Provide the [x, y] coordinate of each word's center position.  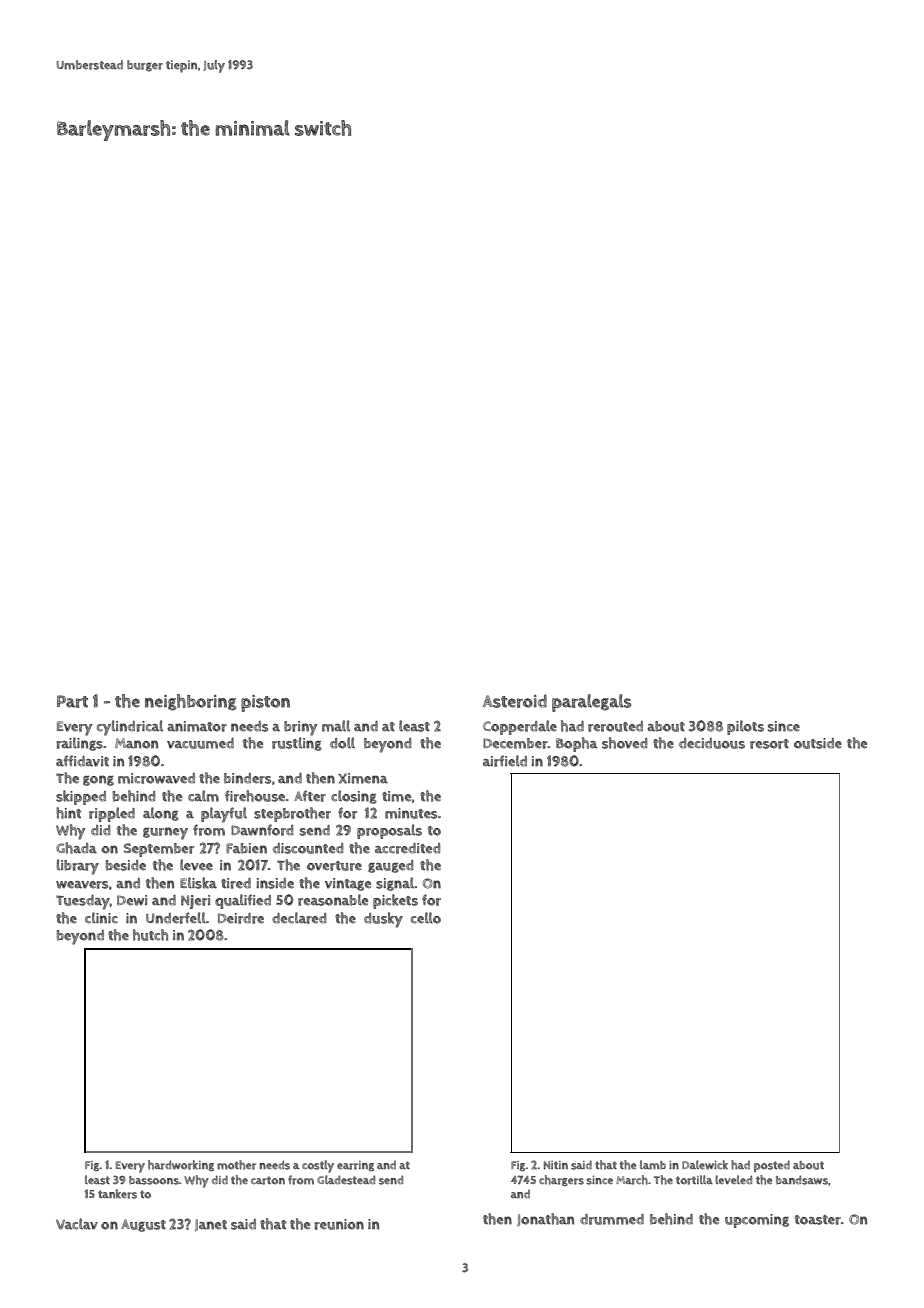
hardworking [181, 1165]
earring [355, 1166]
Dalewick [705, 1165]
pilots [745, 727]
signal [395, 884]
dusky [383, 920]
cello [426, 918]
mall [336, 726]
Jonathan [545, 1219]
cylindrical [130, 728]
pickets [395, 901]
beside [126, 865]
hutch [150, 935]
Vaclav [77, 1224]
